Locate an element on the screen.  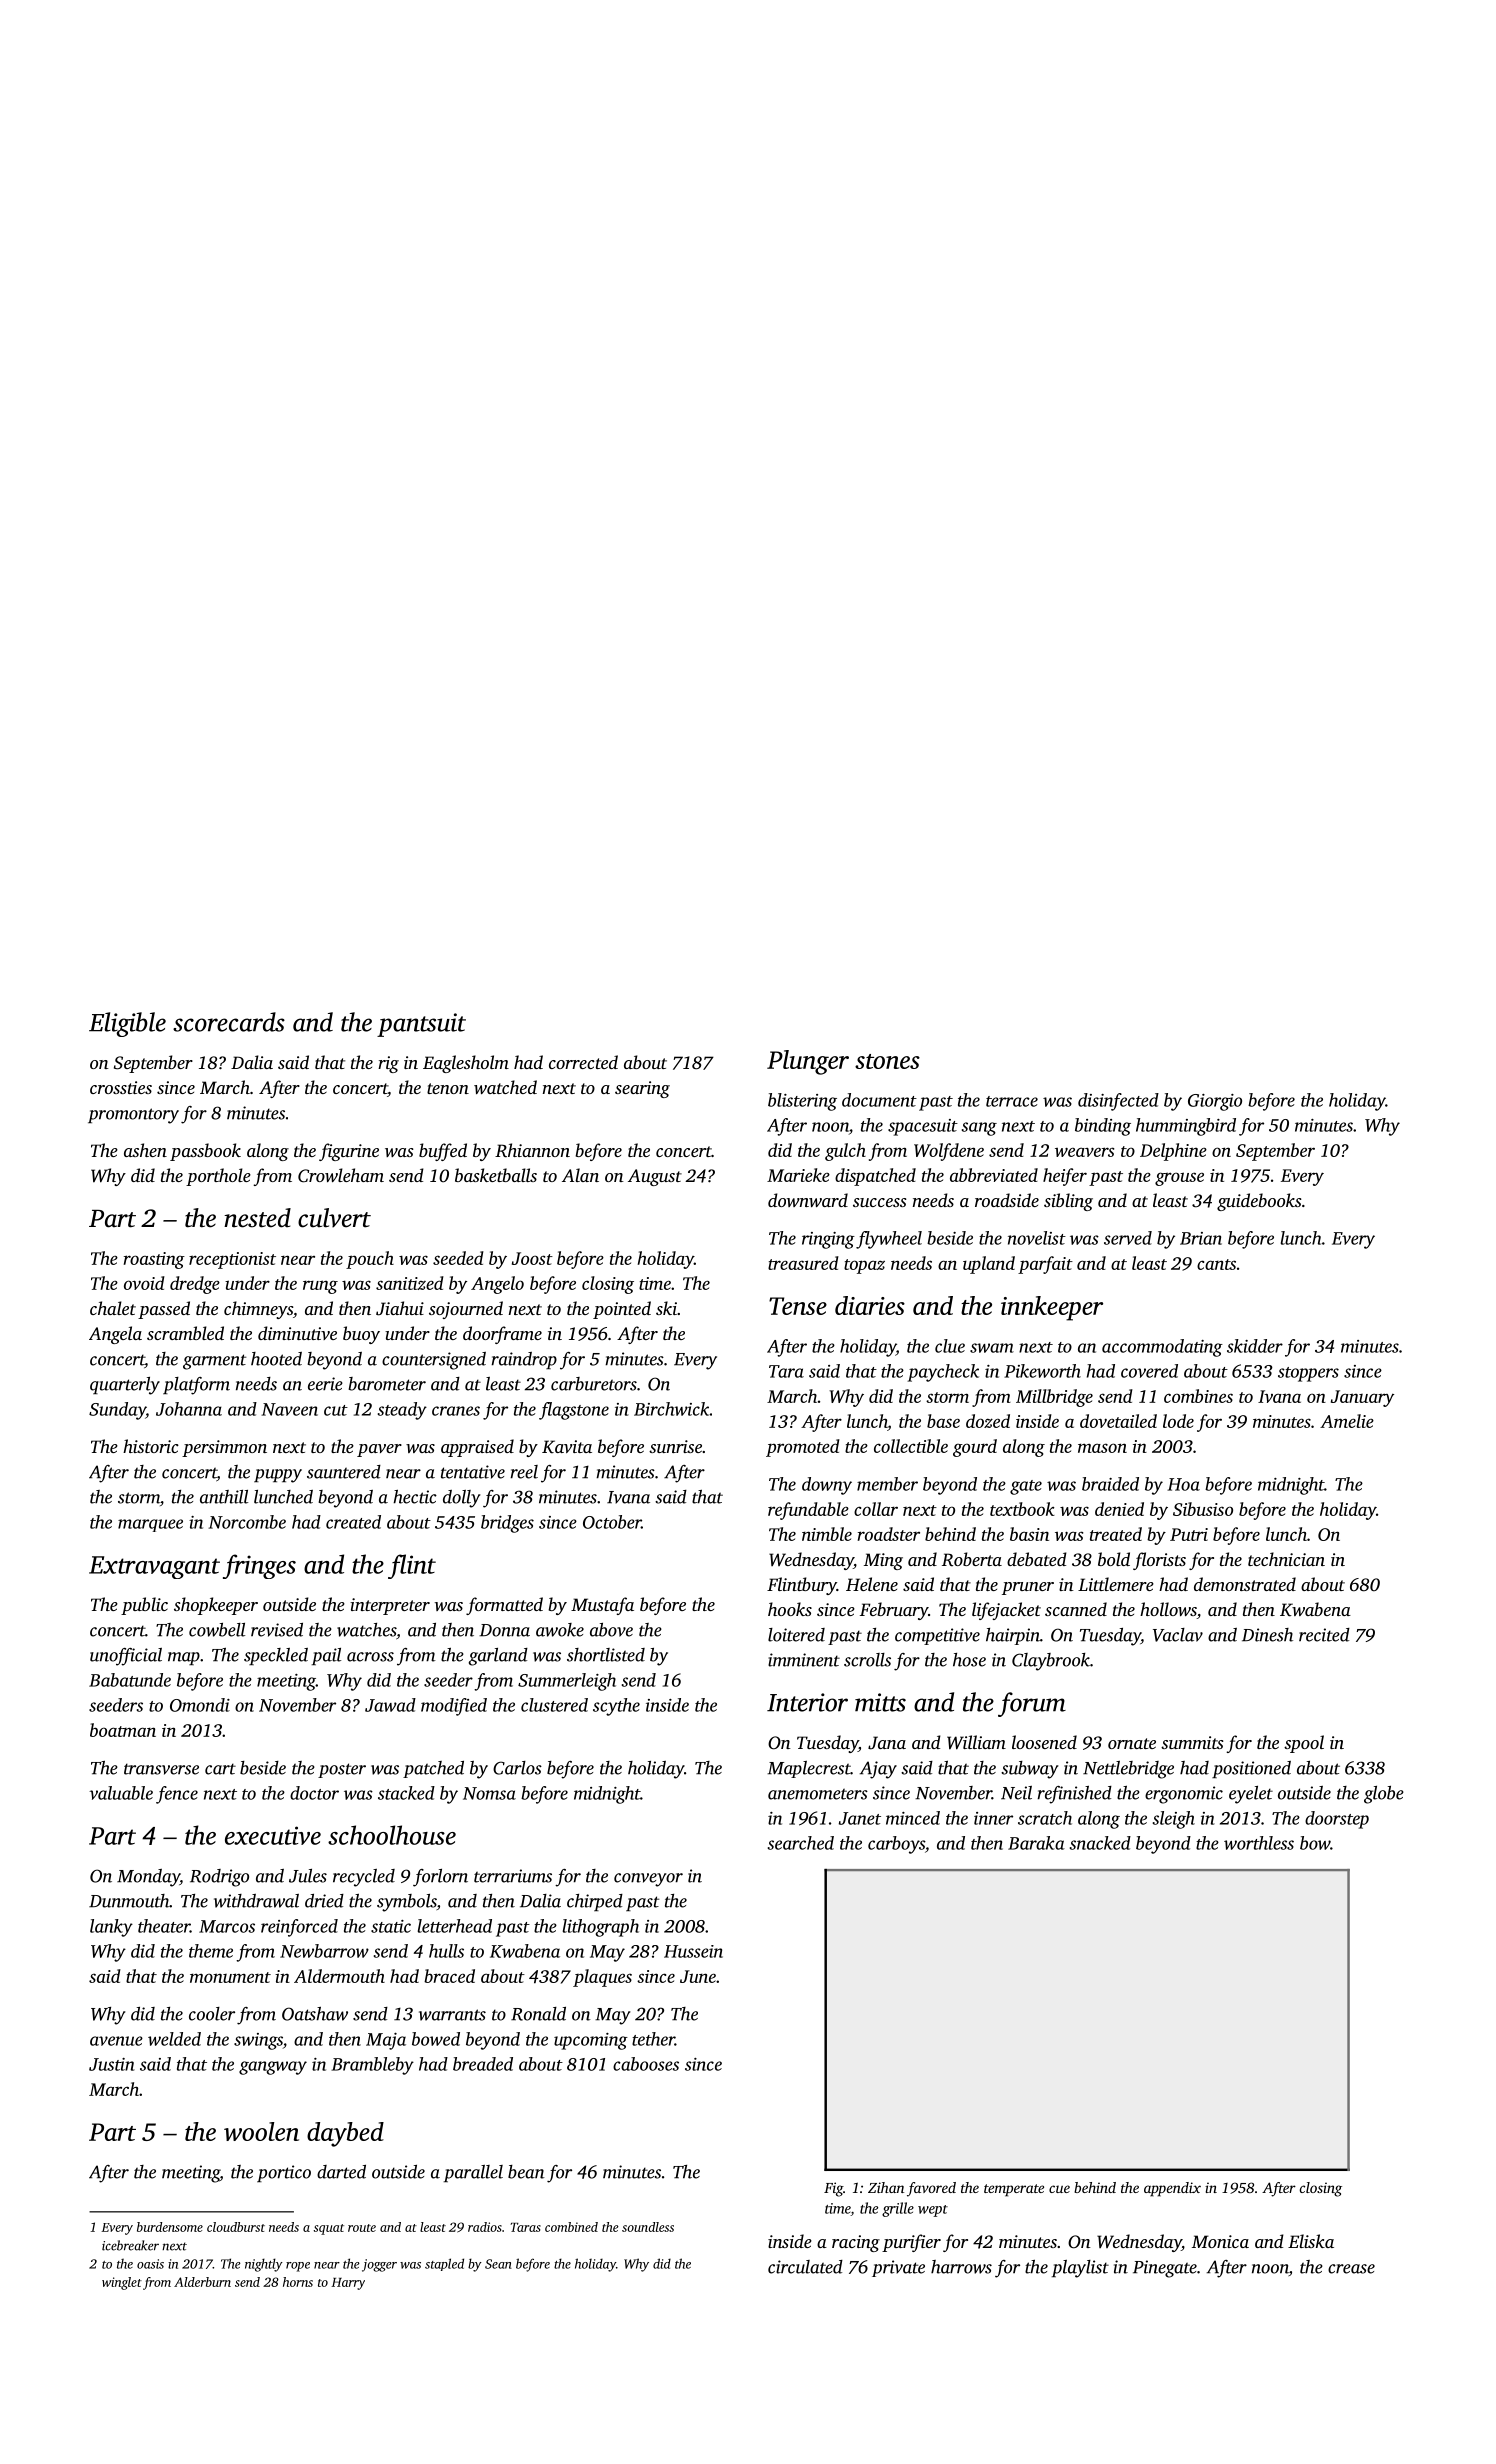
Jawad is located at coordinates (390, 1705).
